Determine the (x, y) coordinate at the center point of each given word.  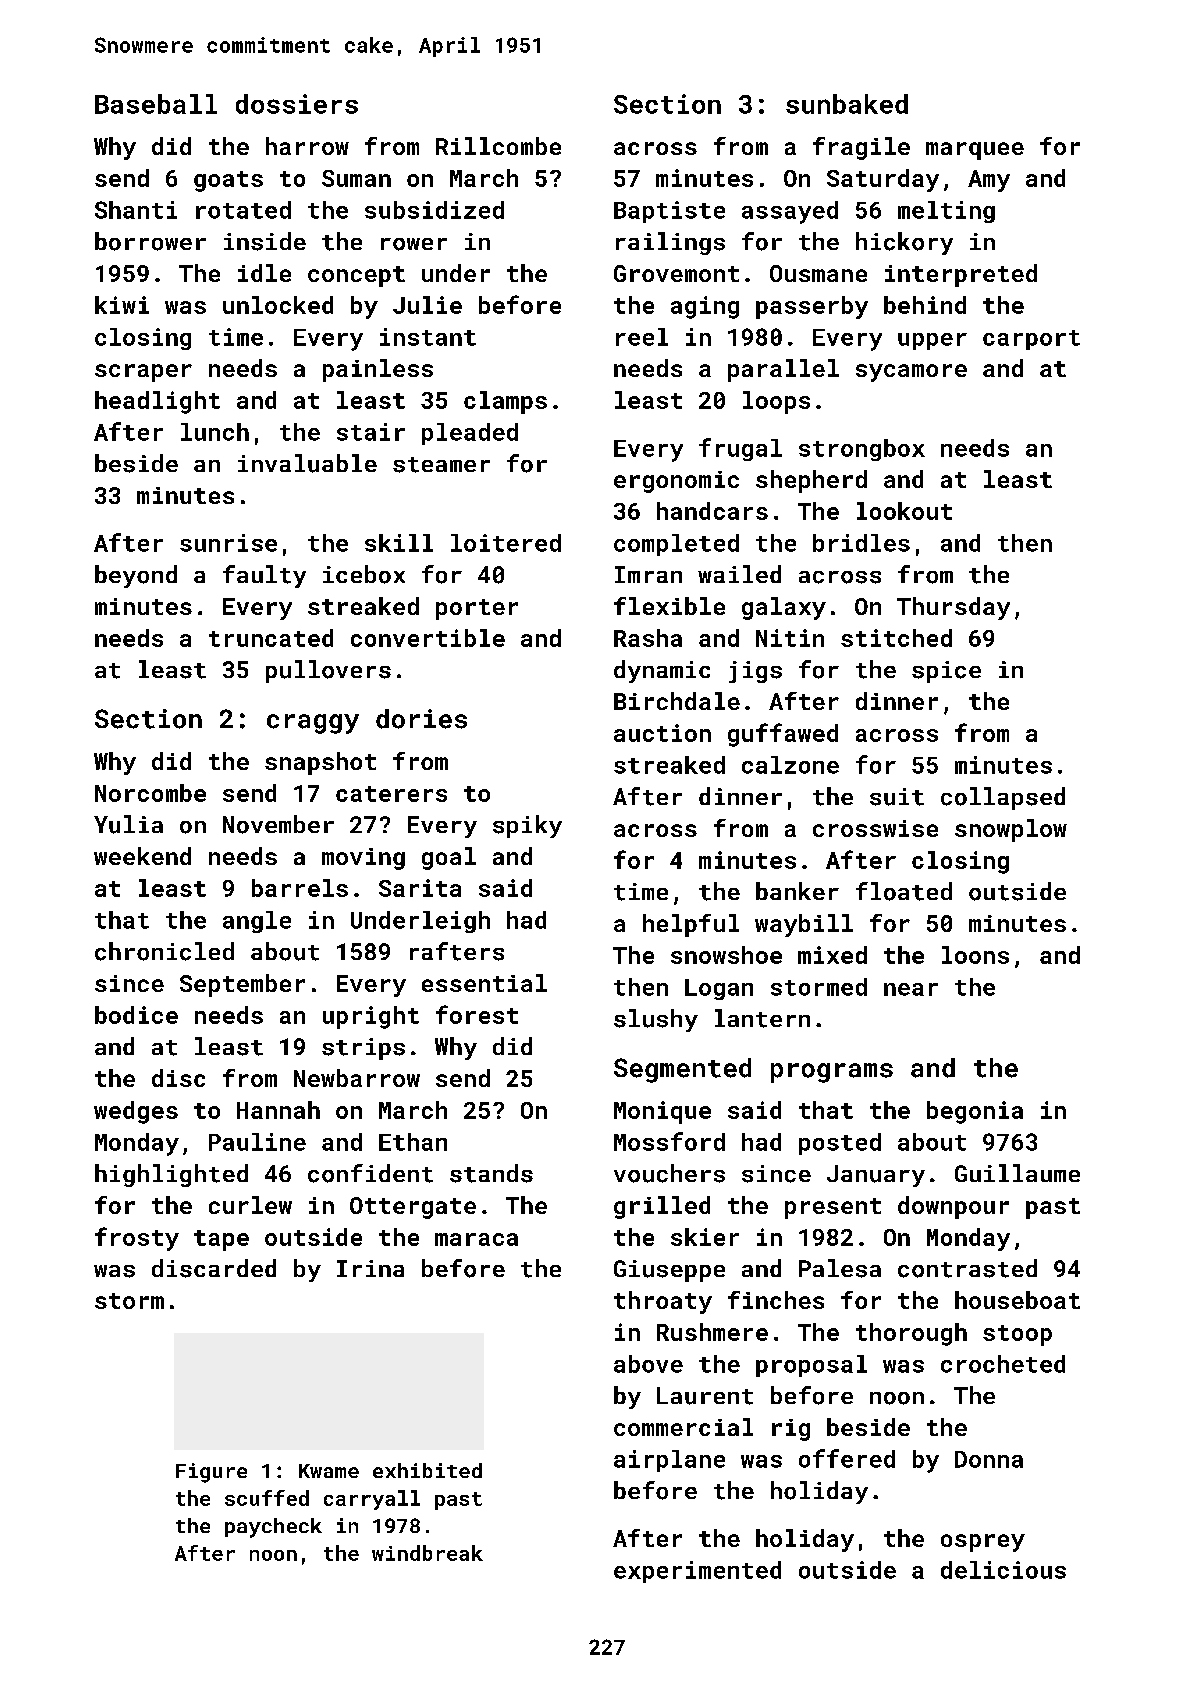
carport (1031, 340)
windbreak (427, 1553)
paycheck (273, 1528)
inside (265, 241)
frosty (137, 1239)
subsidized (434, 210)
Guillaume (1017, 1173)
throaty (663, 1302)
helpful (691, 925)
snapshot (320, 763)
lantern (762, 1018)
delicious (1003, 1570)
